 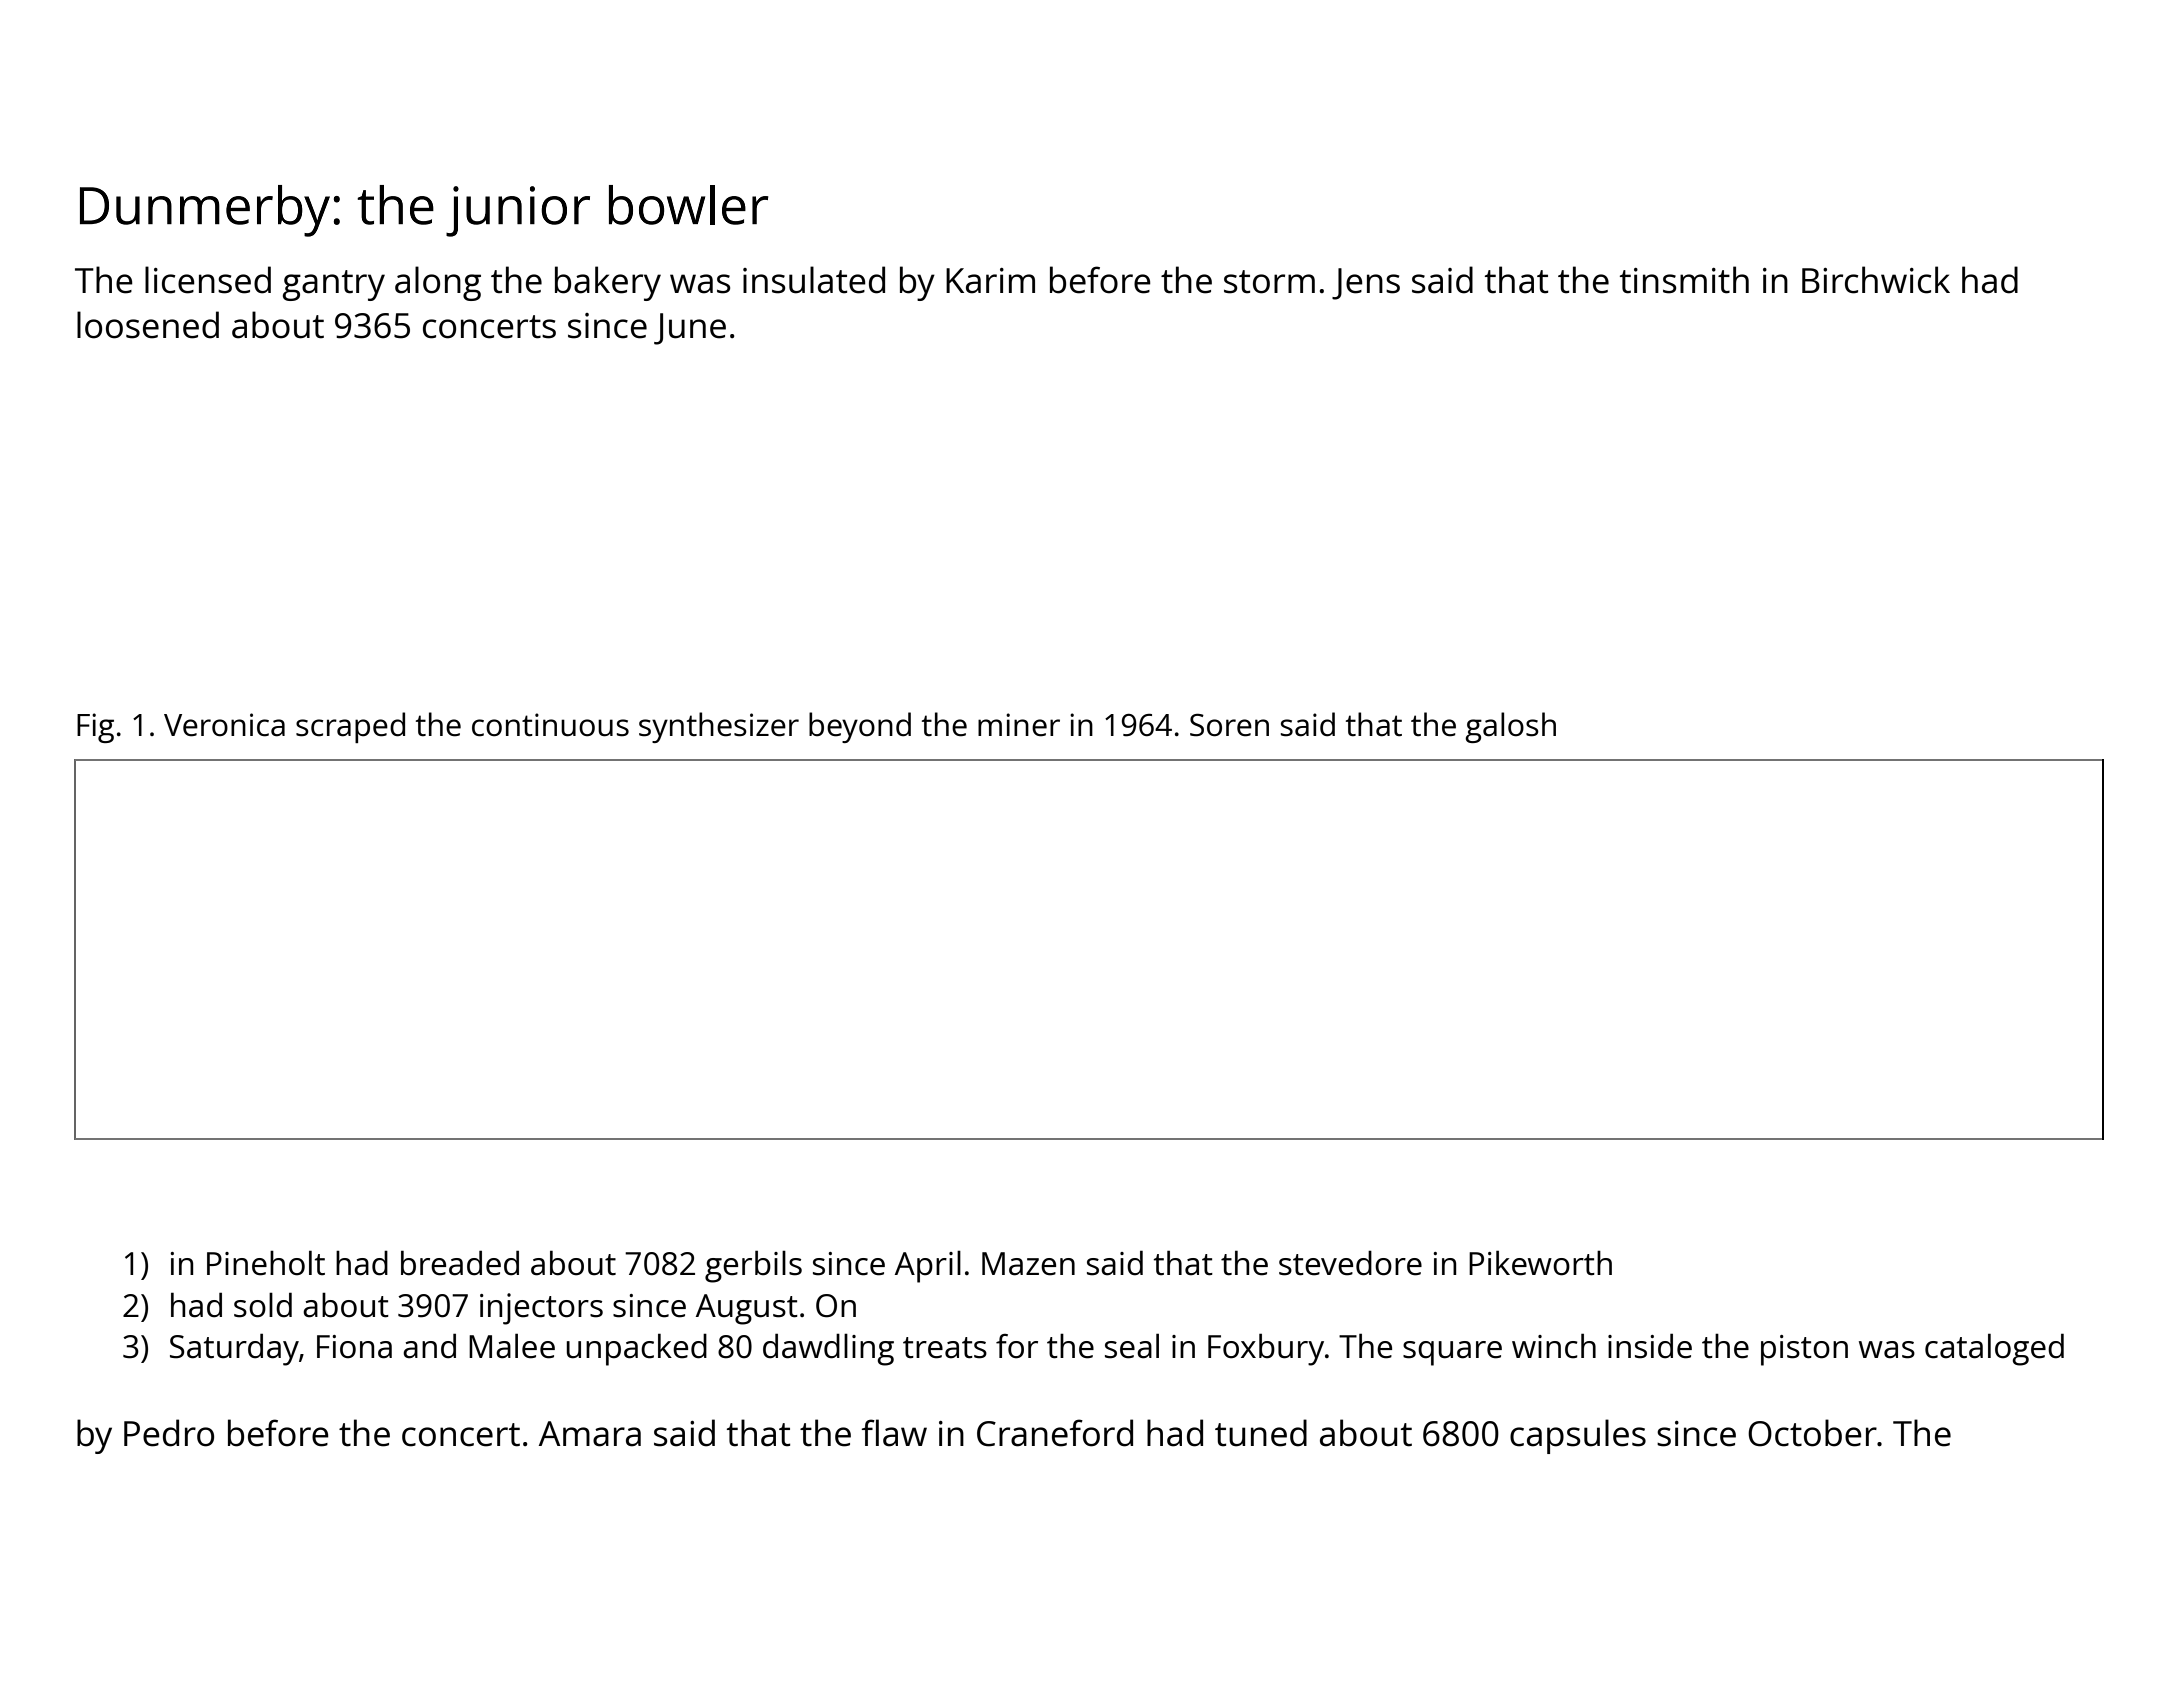 I want to click on beyond, so click(x=860, y=727).
